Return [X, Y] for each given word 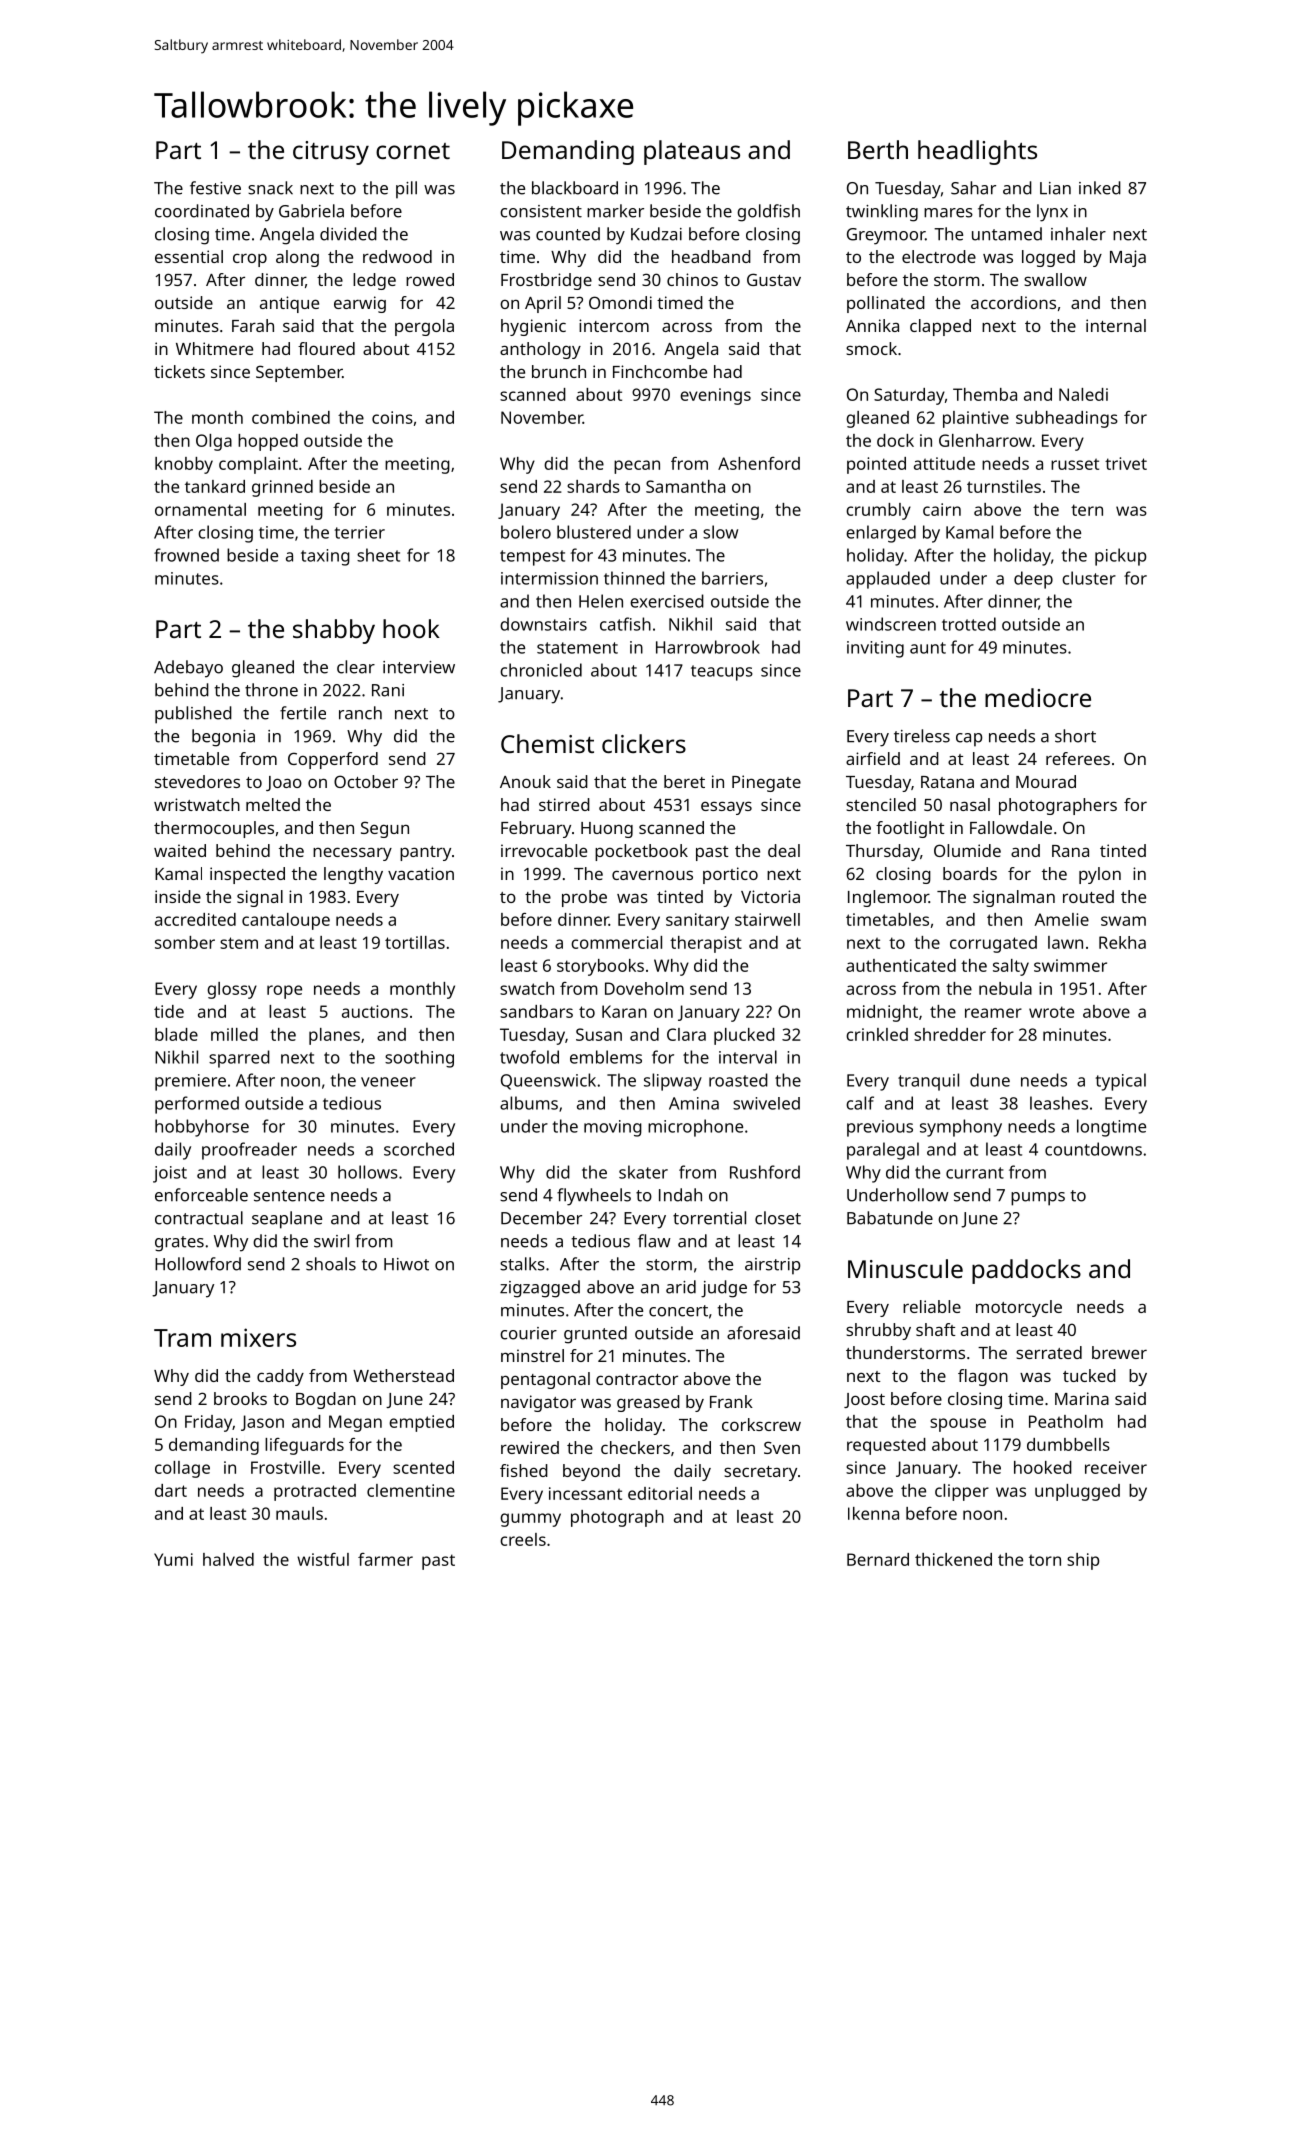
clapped [940, 327]
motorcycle [1019, 1308]
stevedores [197, 781]
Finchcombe [660, 371]
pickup [1120, 557]
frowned [186, 555]
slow [720, 532]
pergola [424, 327]
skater [643, 1172]
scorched [419, 1149]
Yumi [173, 1559]
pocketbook [641, 852]
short [1075, 736]
